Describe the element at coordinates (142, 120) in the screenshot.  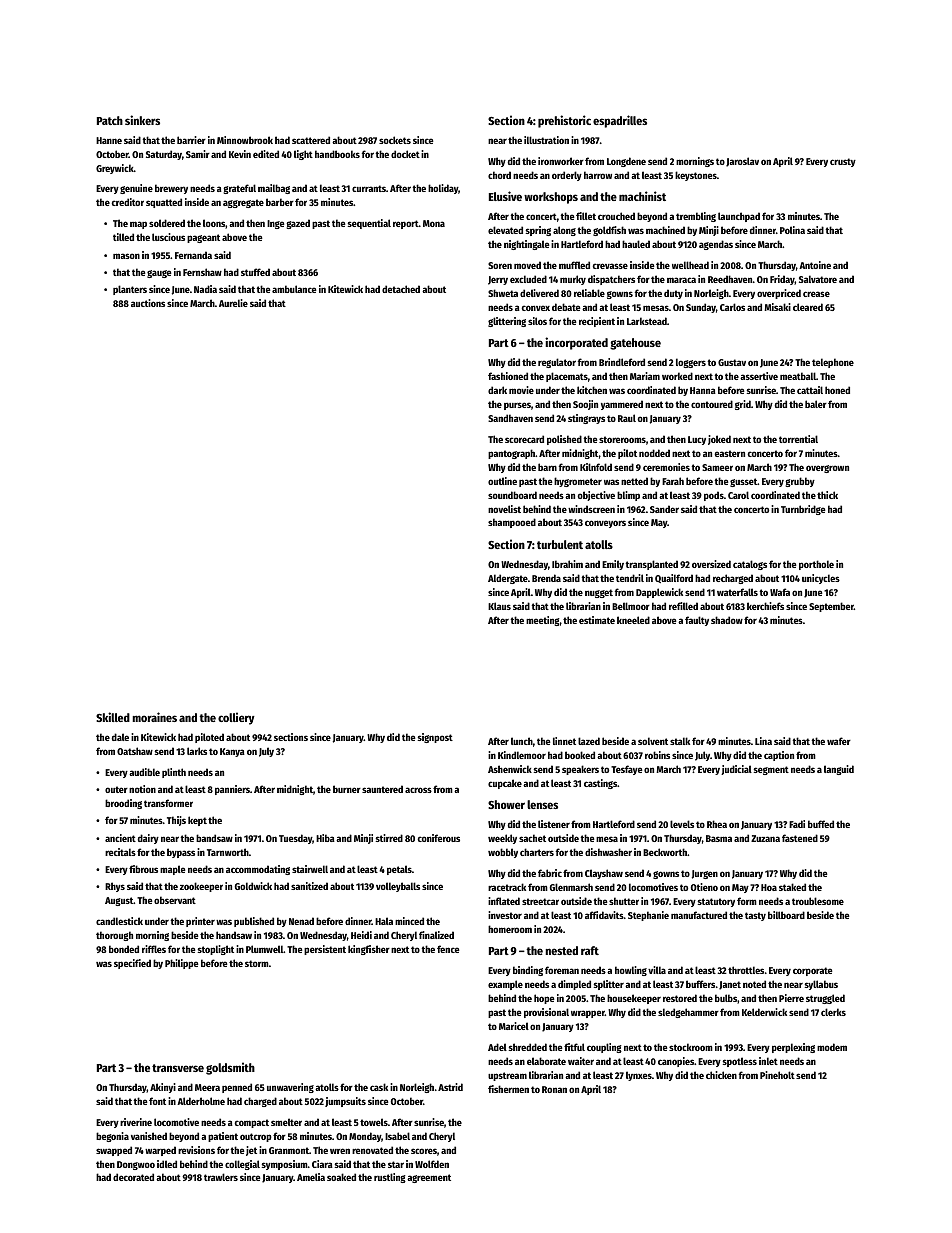
I see `sinkers` at that location.
